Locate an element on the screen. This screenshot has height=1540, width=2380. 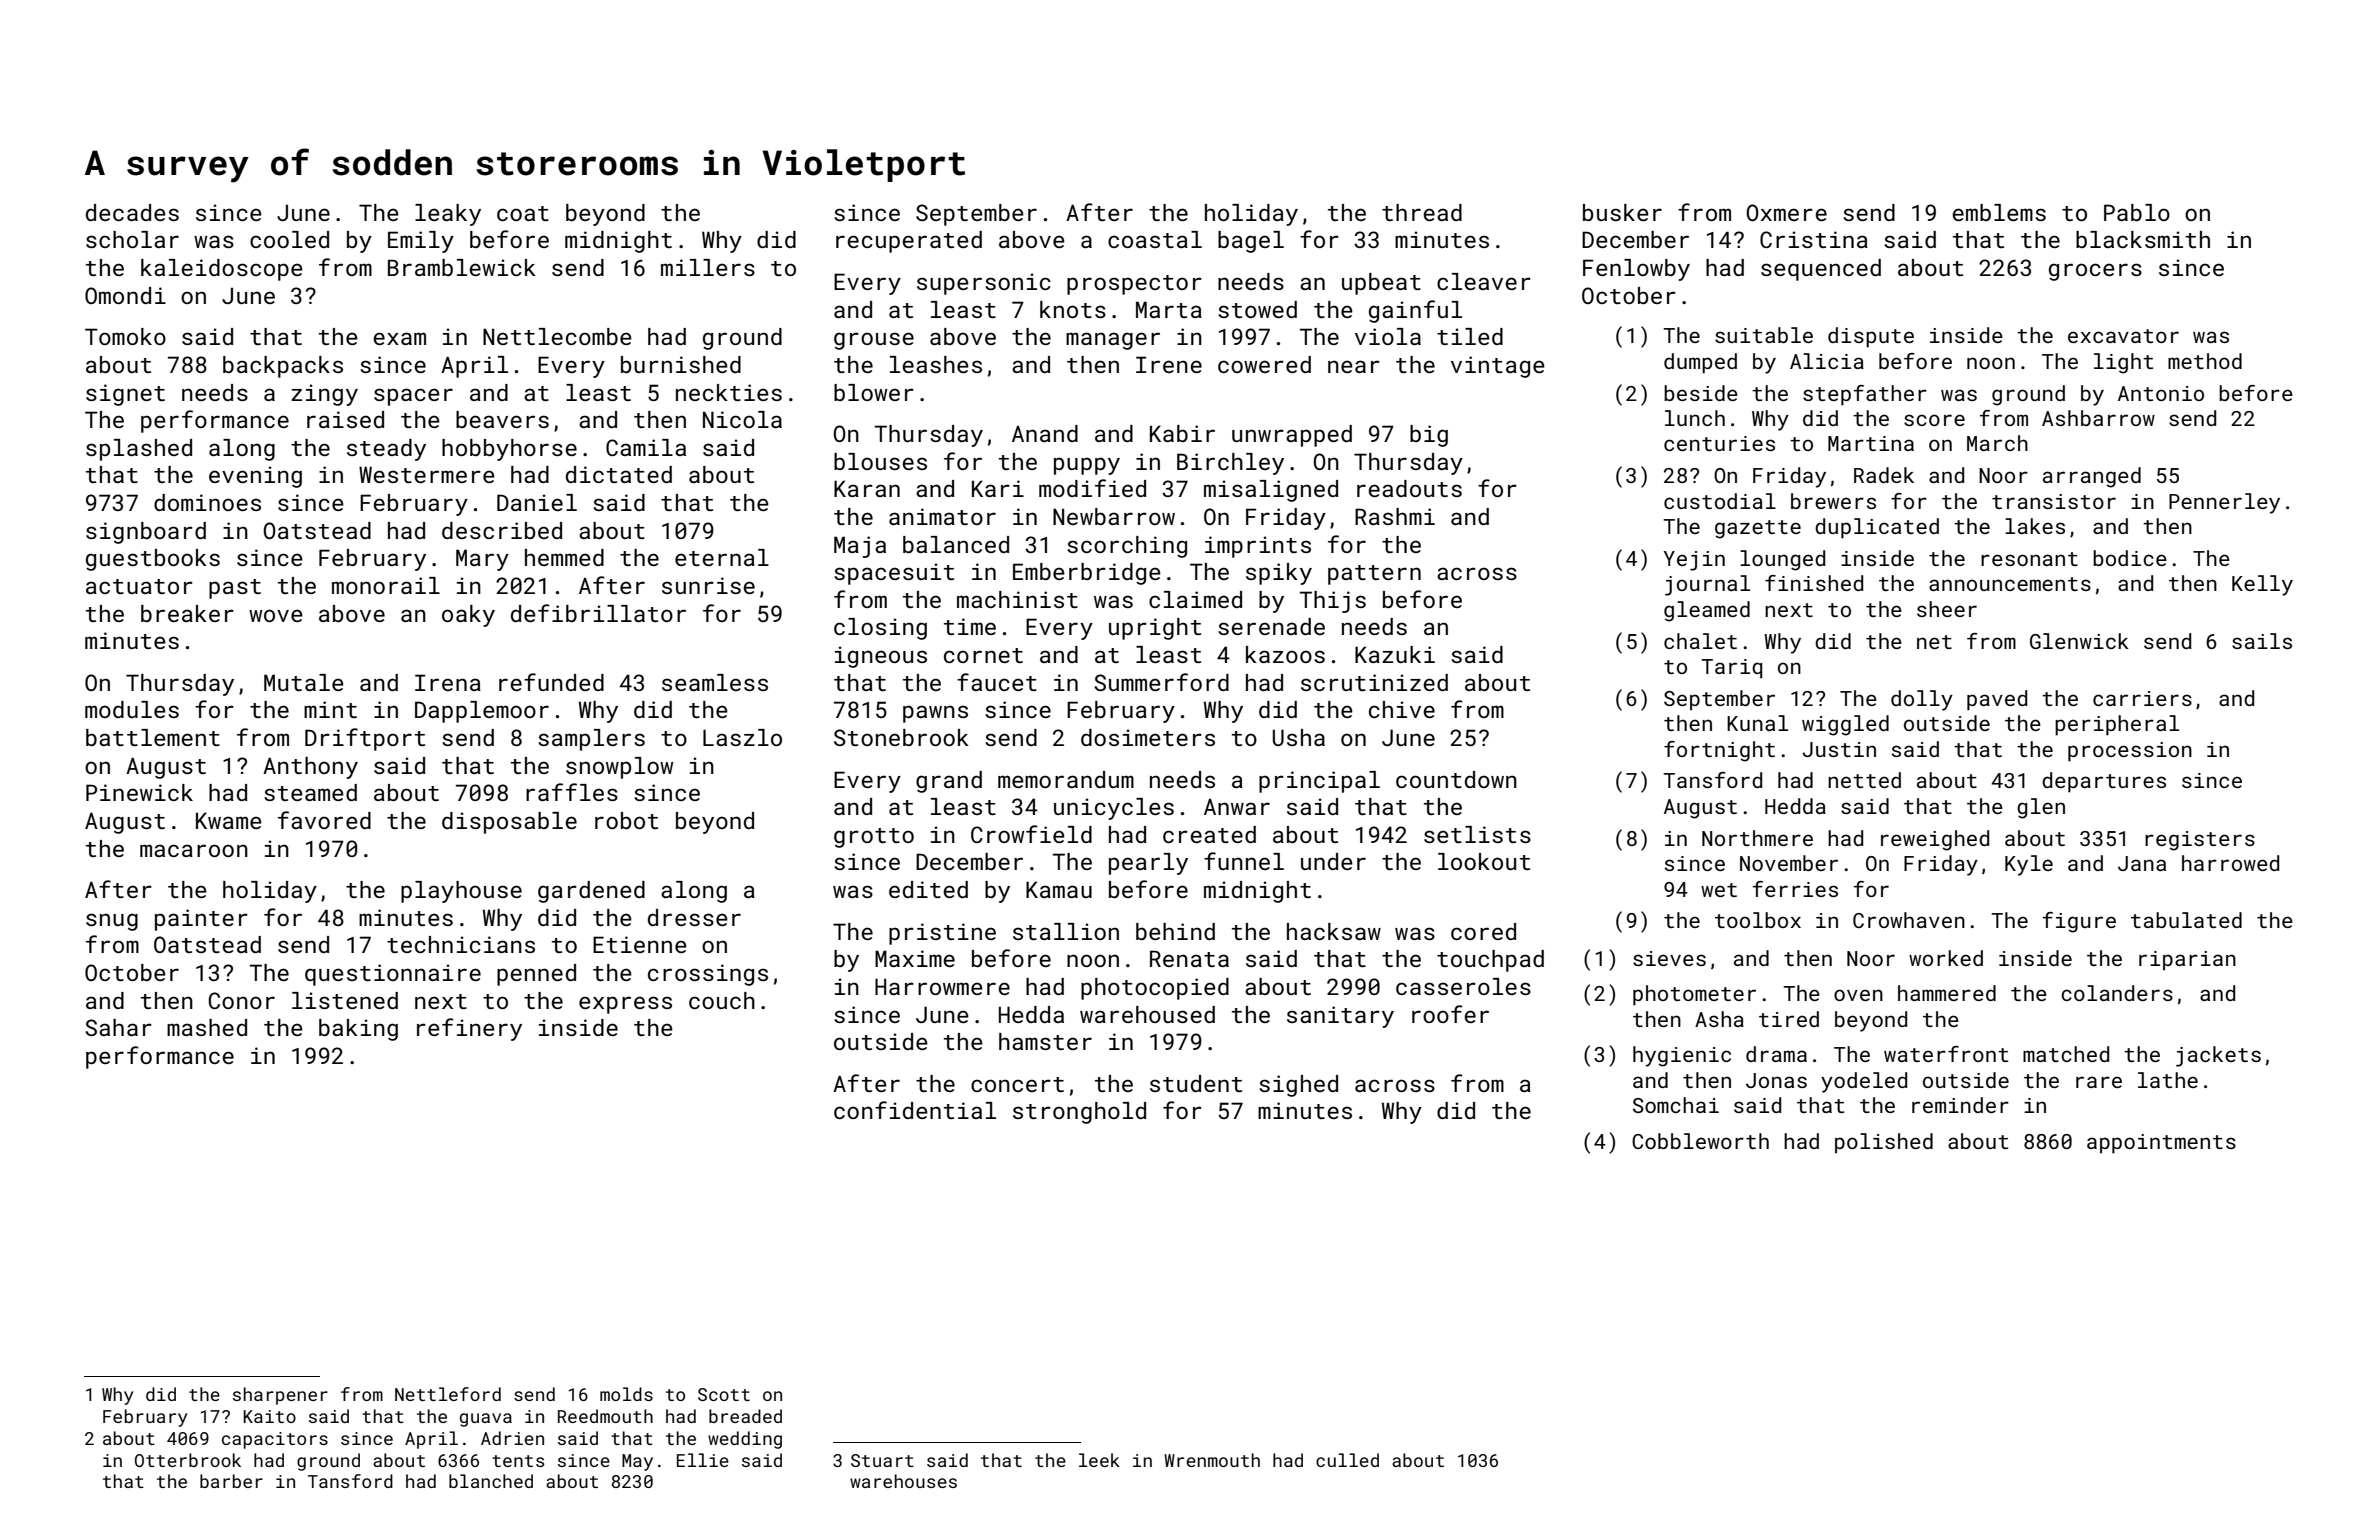
leek is located at coordinates (1099, 1460).
